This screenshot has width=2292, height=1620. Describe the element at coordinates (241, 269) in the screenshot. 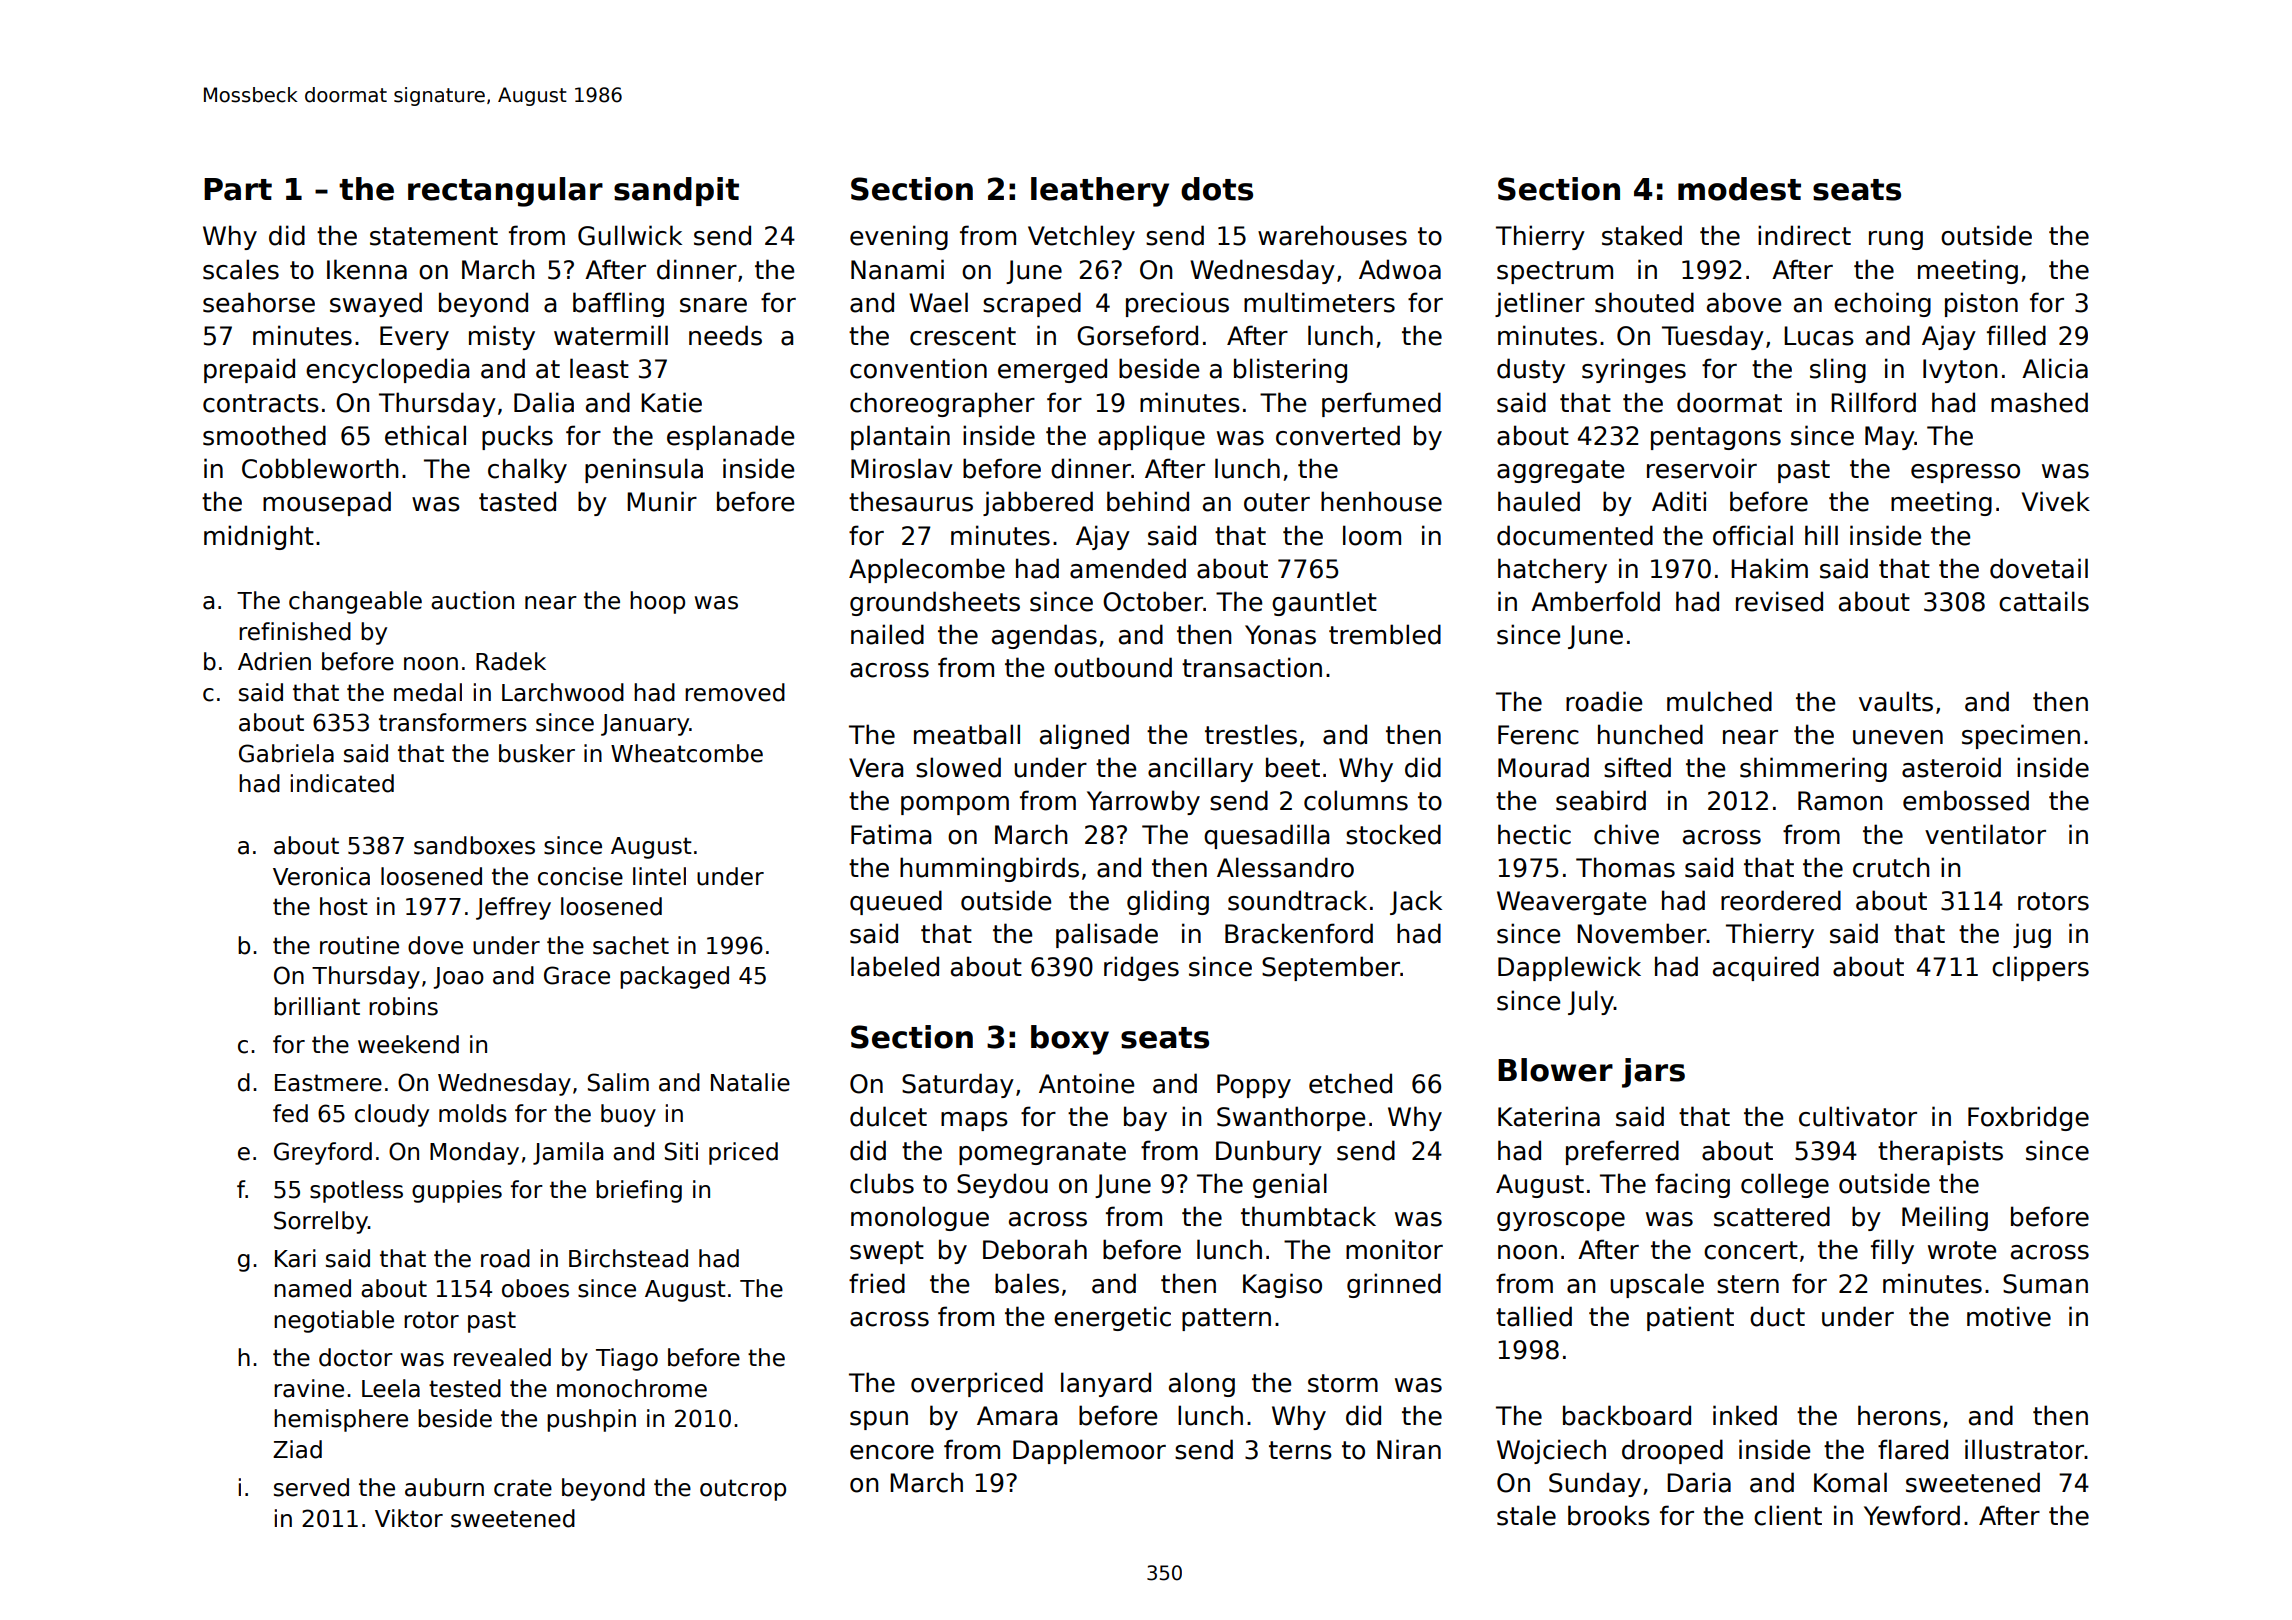

I see `scales` at that location.
